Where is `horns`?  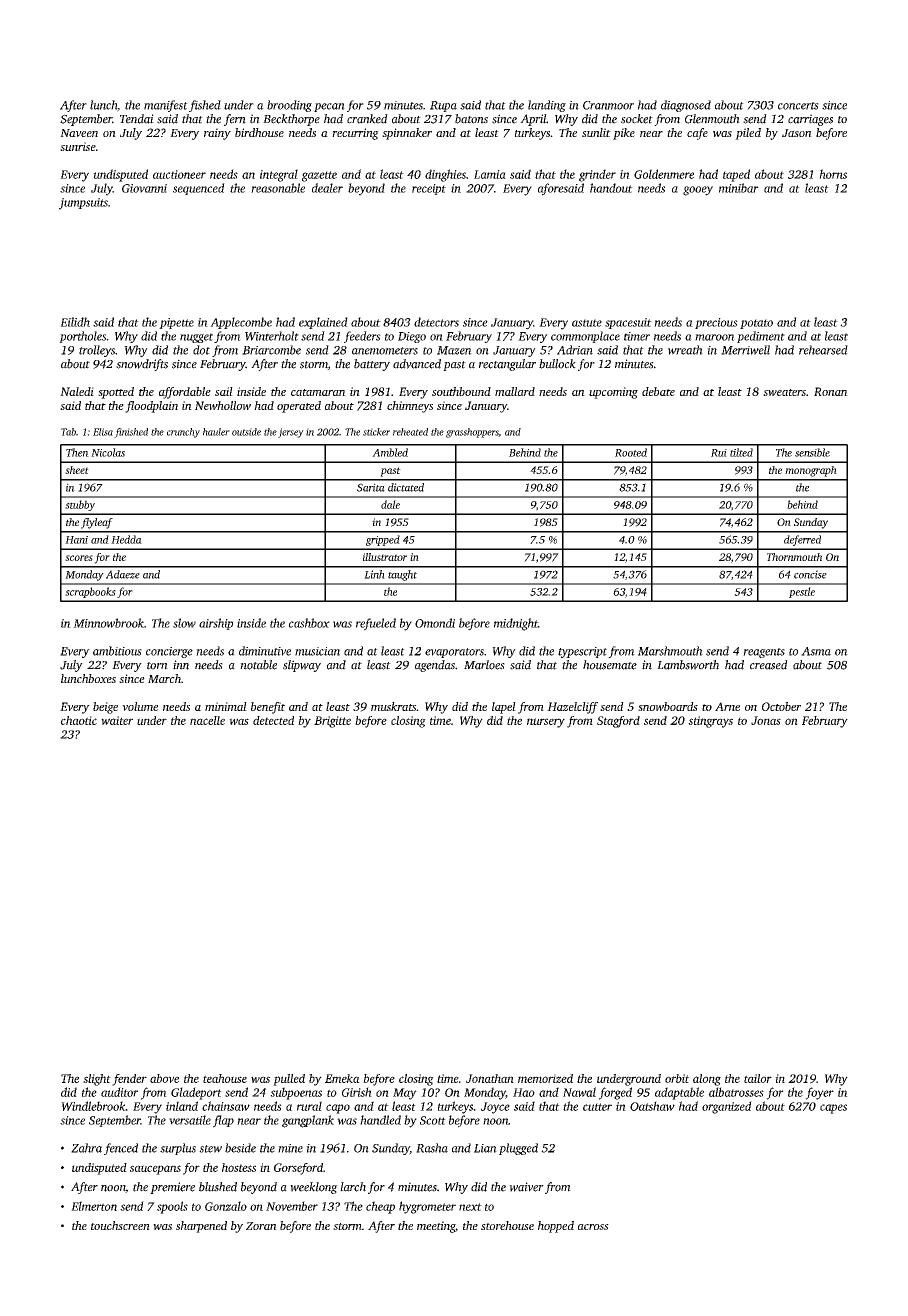
horns is located at coordinates (833, 174).
